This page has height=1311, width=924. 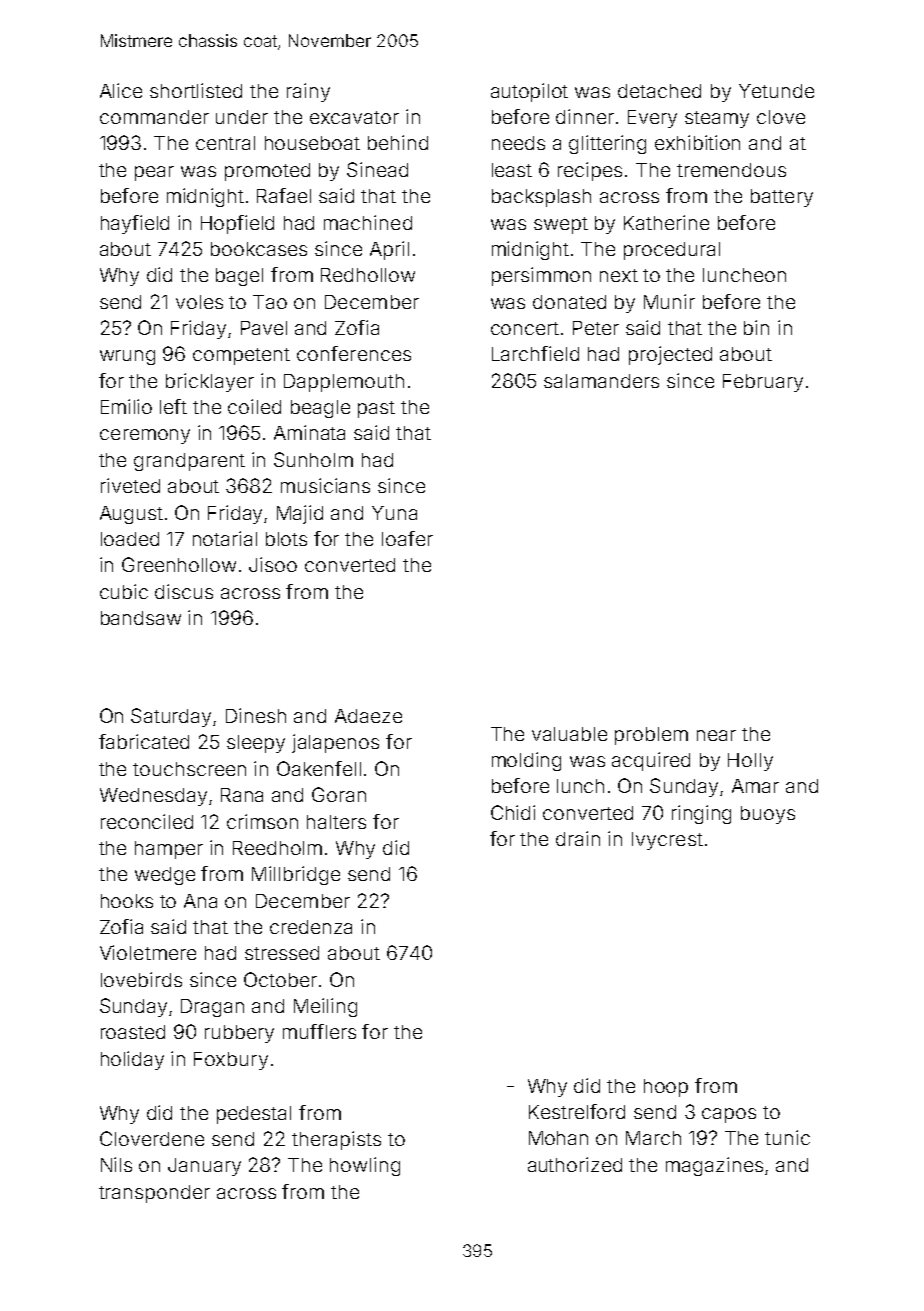 What do you see at coordinates (116, 1164) in the page?
I see `Nils` at bounding box center [116, 1164].
